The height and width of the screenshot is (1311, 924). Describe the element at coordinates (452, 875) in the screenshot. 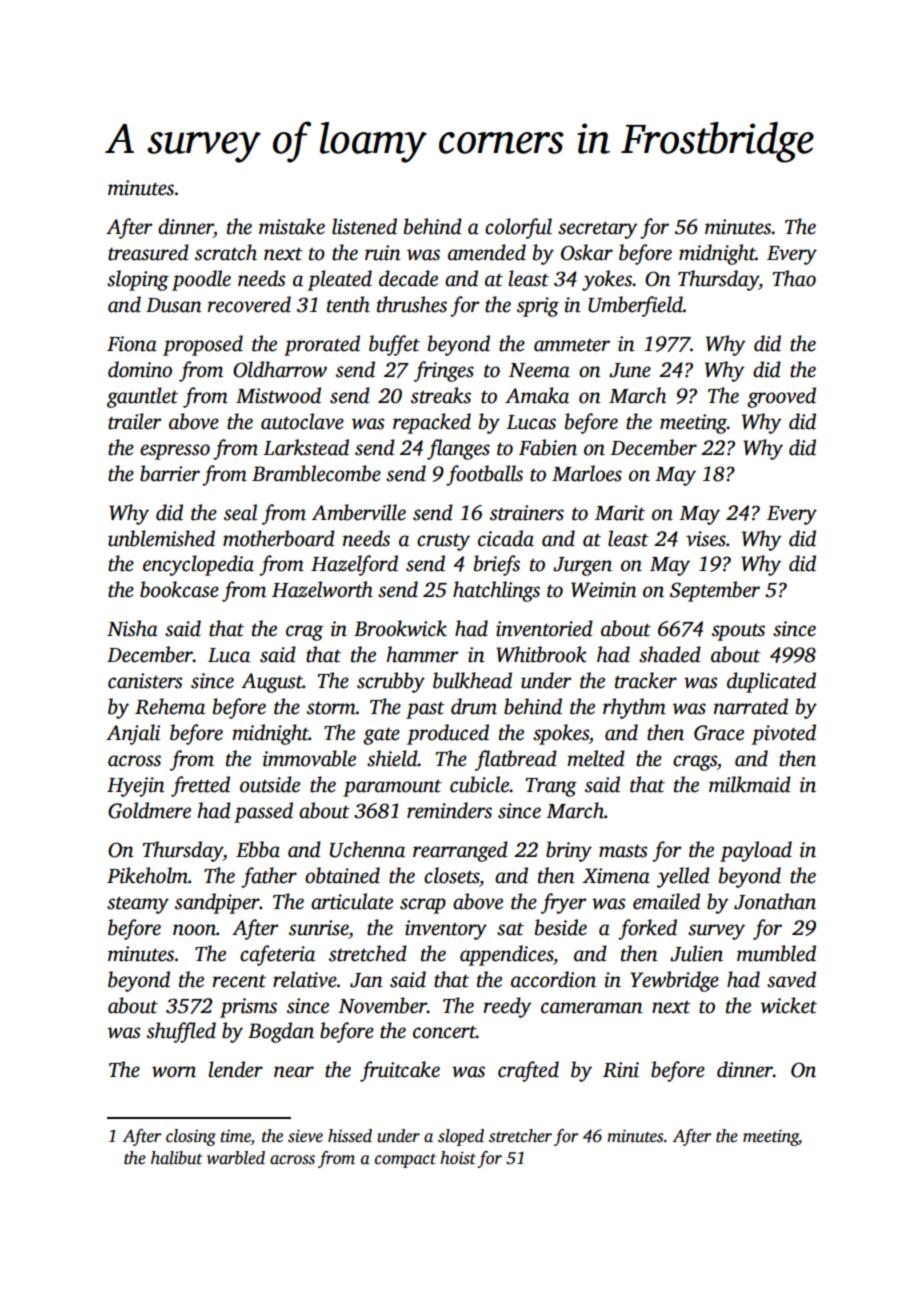

I see `closets` at that location.
